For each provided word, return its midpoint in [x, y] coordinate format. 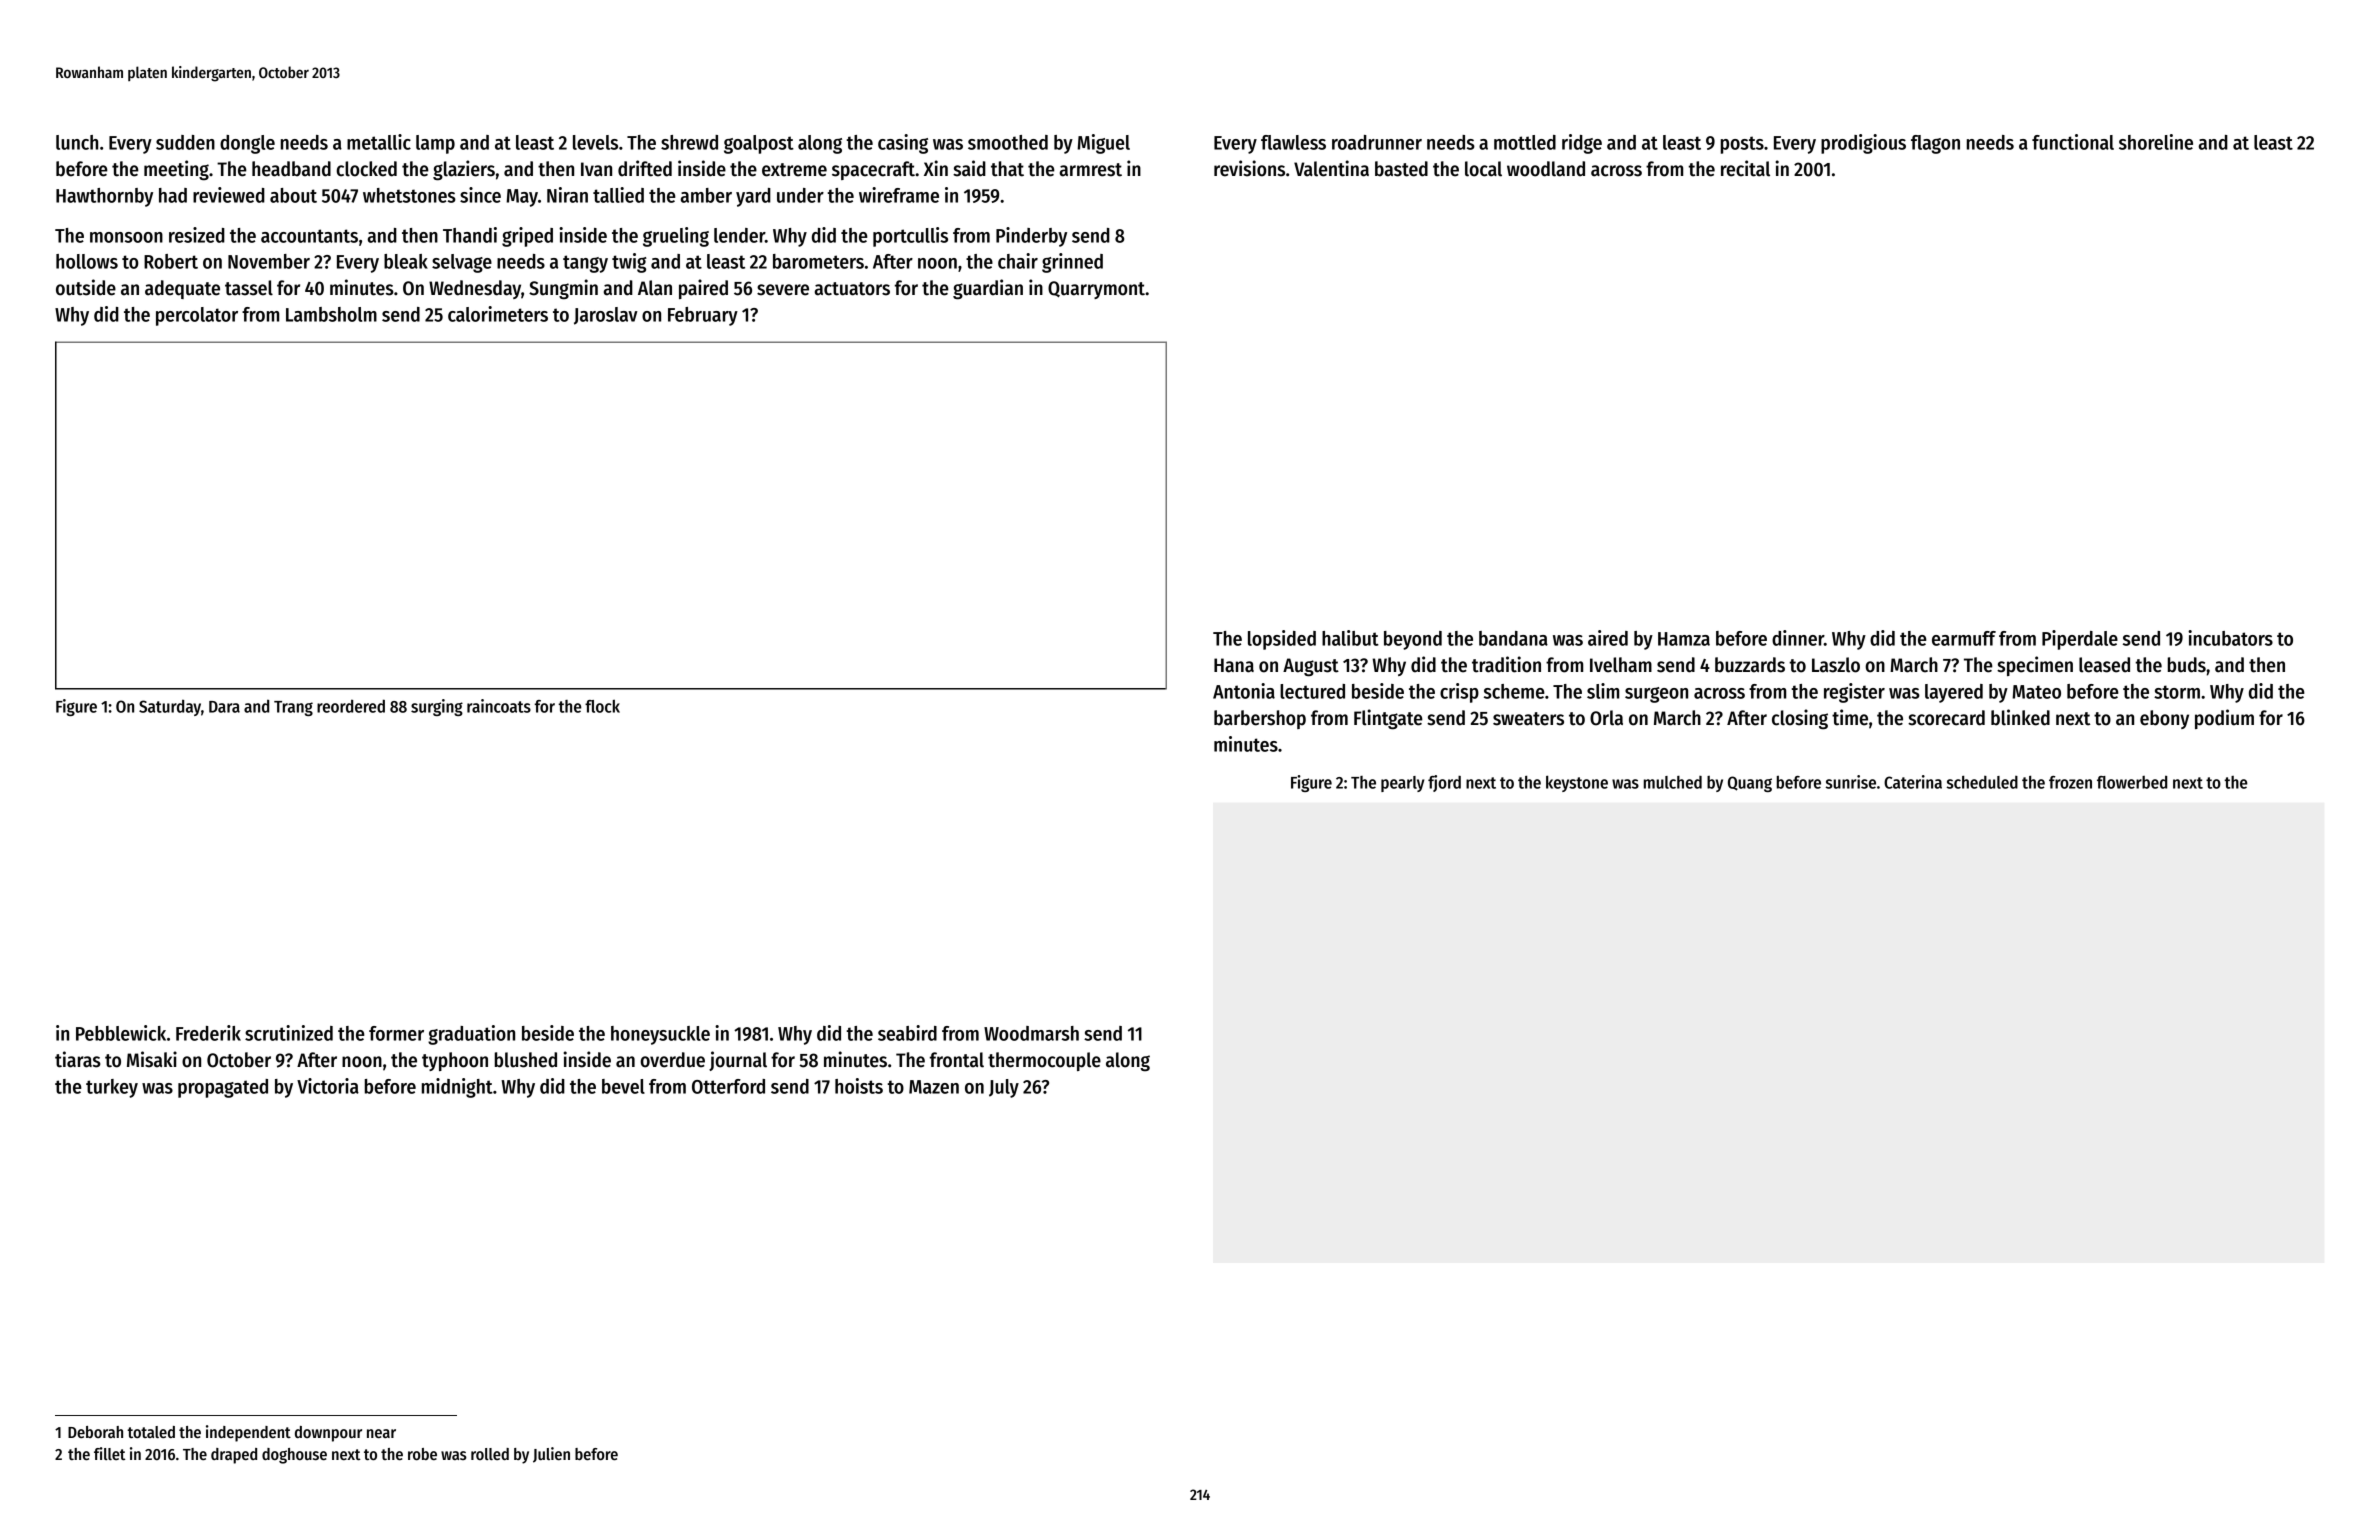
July [1004, 1088]
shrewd [689, 142]
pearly [1402, 784]
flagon [1935, 144]
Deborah [95, 1432]
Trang [293, 708]
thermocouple [1044, 1061]
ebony [2164, 719]
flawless [1293, 142]
